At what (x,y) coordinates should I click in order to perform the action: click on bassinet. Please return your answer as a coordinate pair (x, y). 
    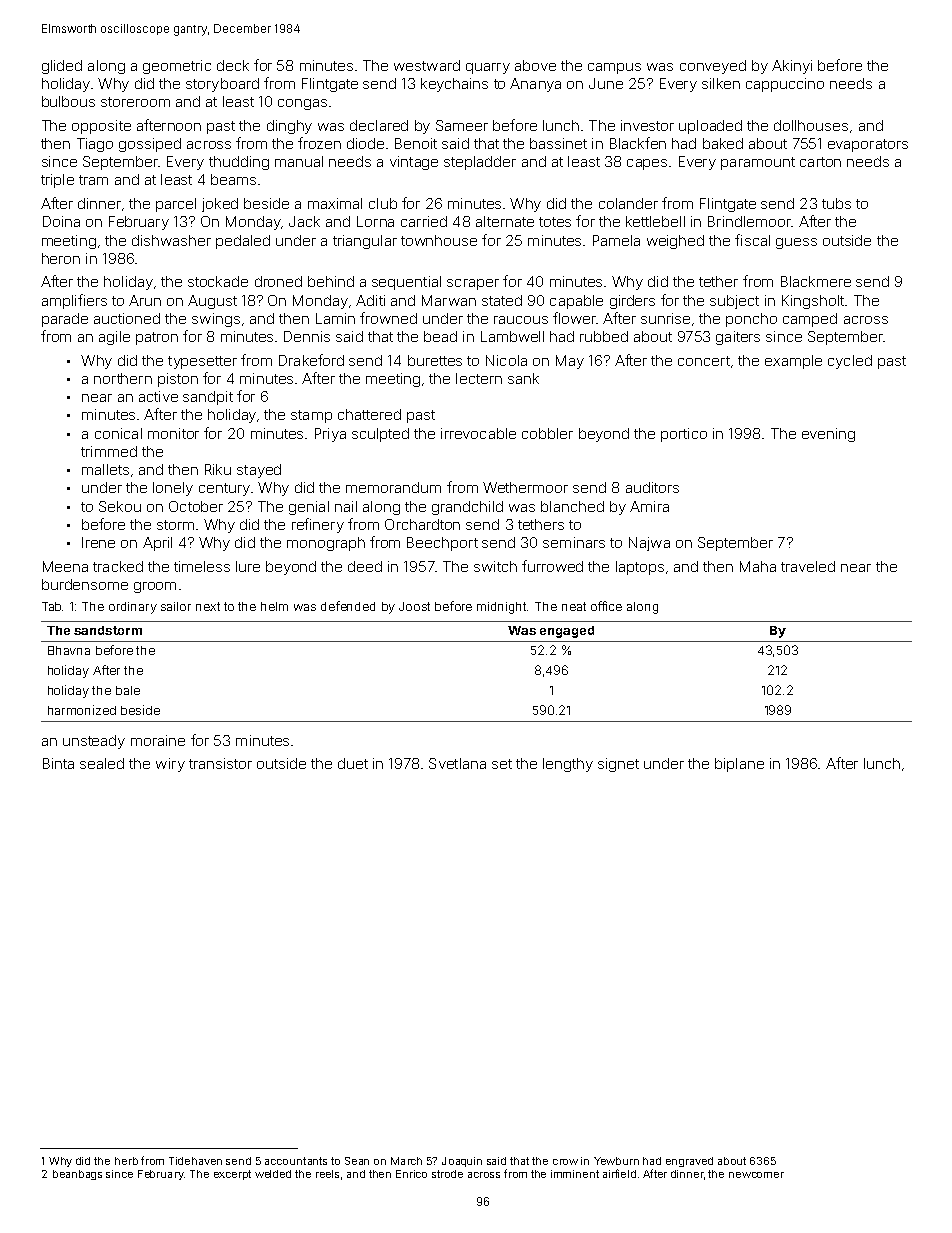
    Looking at the image, I should click on (558, 143).
